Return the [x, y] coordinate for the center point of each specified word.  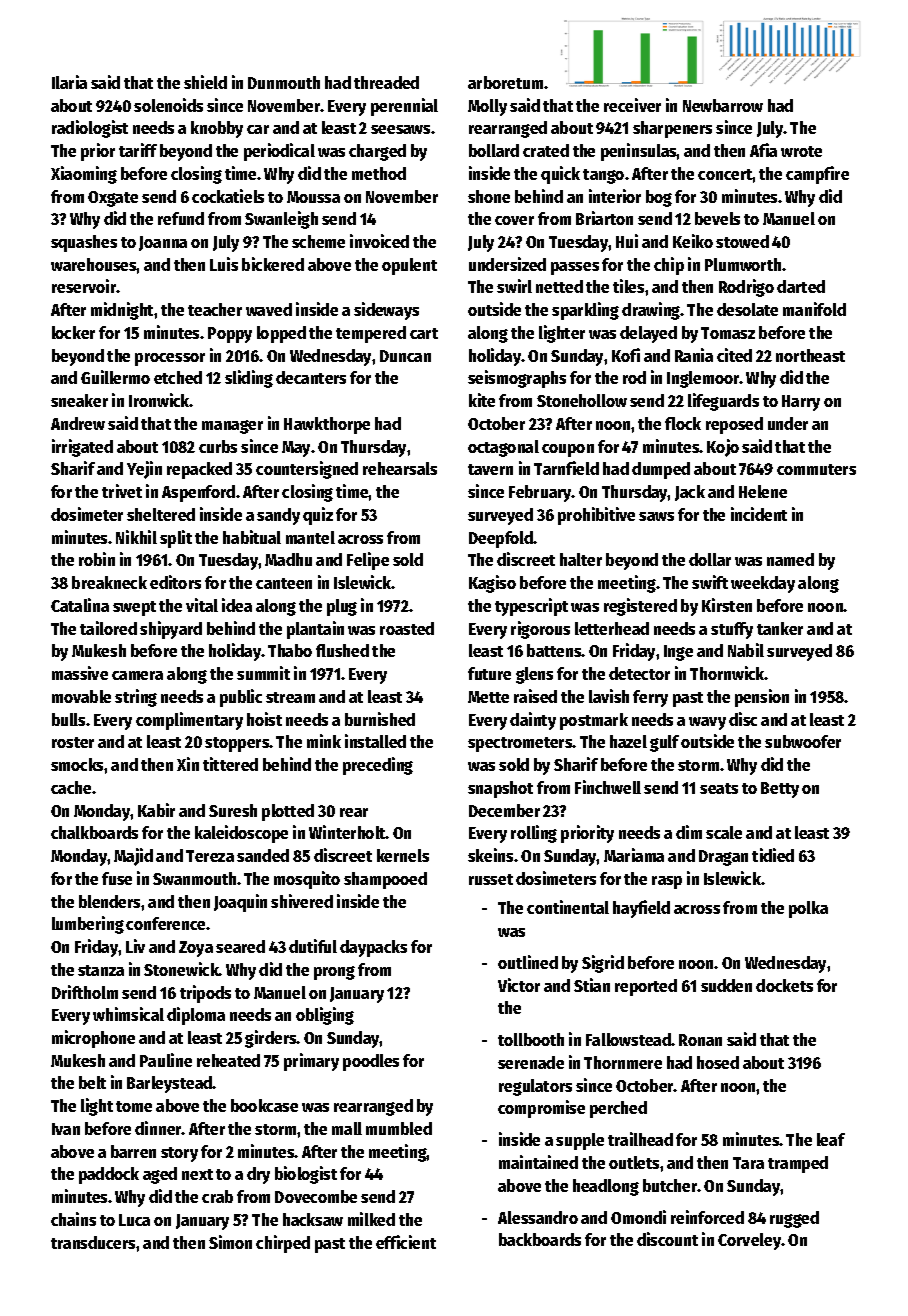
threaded [386, 82]
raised [535, 696]
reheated [228, 1060]
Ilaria [69, 82]
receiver [632, 105]
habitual [252, 537]
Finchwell [608, 787]
